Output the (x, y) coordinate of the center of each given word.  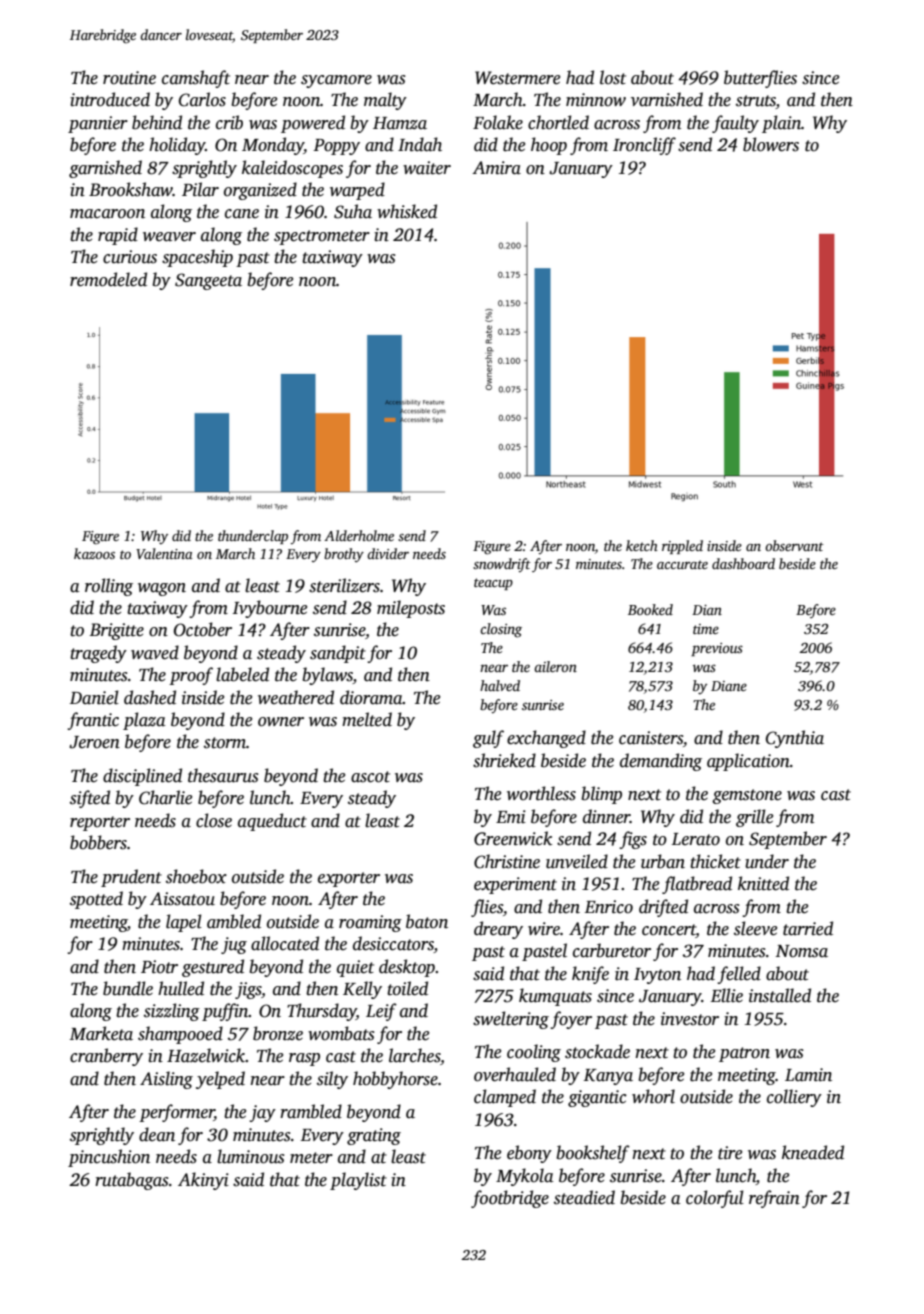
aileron (555, 666)
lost (613, 77)
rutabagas (131, 1181)
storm (225, 743)
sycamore (336, 81)
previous (717, 649)
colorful (715, 1199)
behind (157, 122)
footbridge (510, 1199)
